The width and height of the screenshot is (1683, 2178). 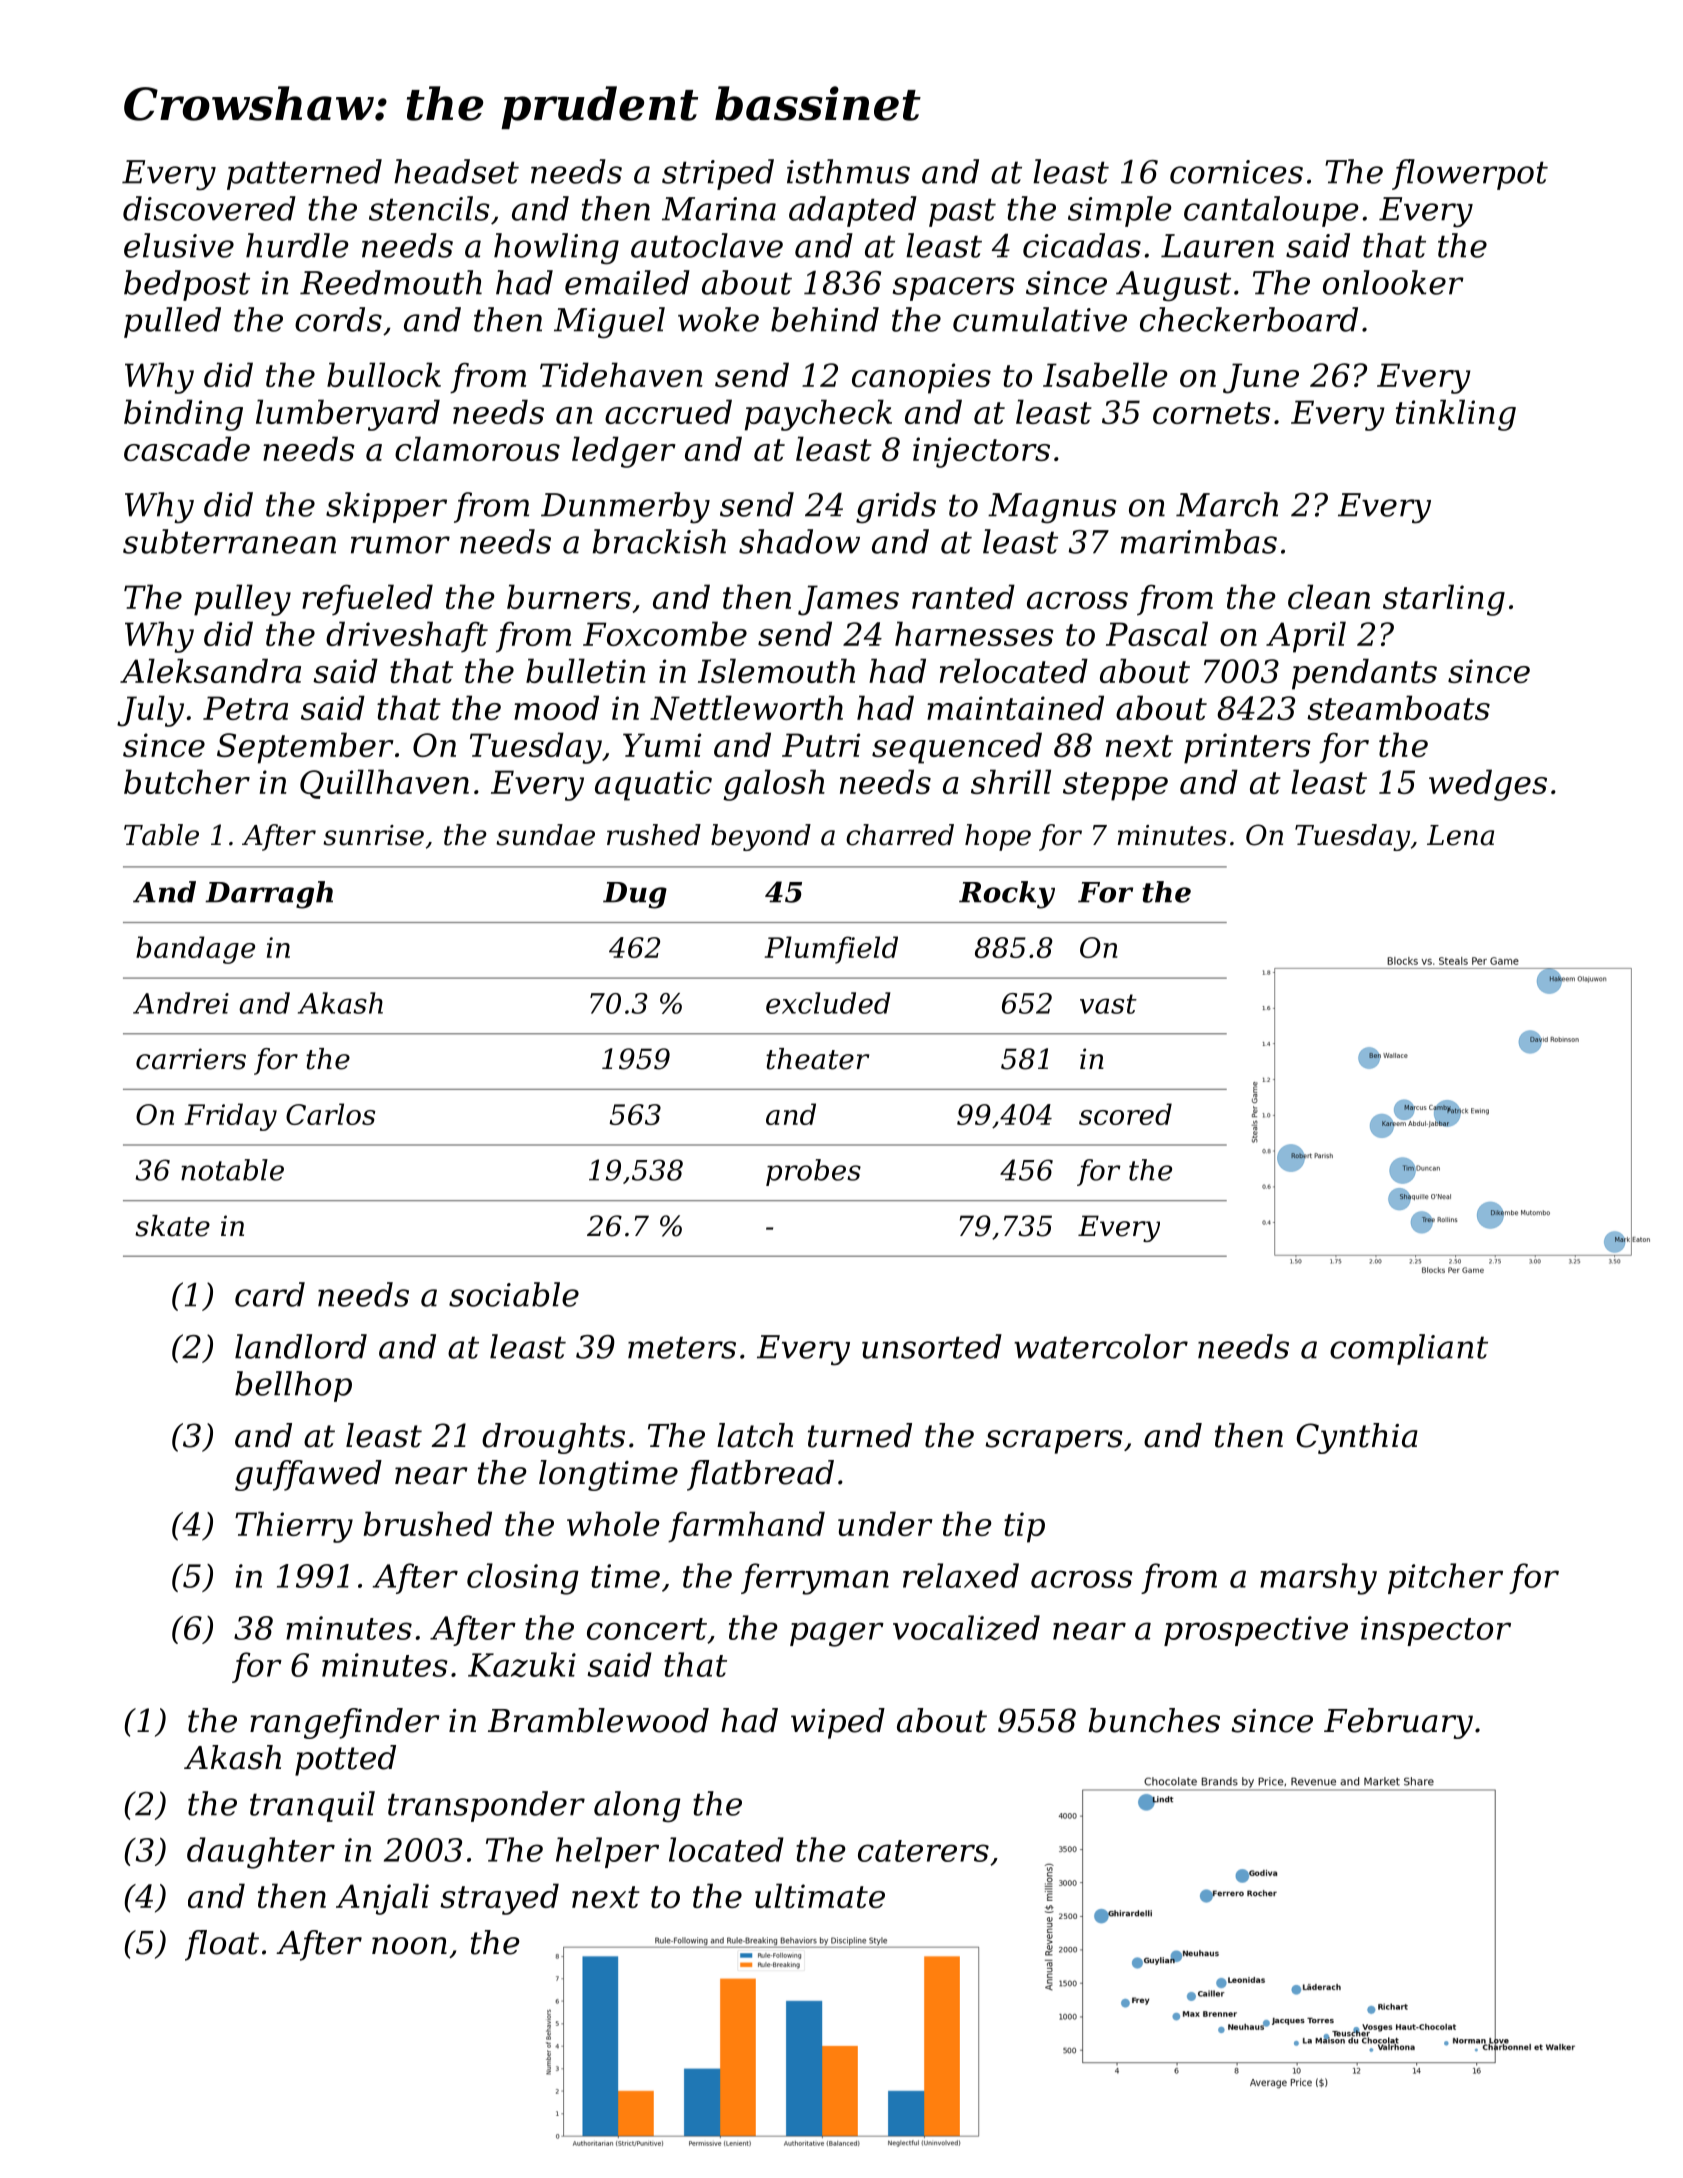 What do you see at coordinates (1470, 174) in the screenshot?
I see `flowerpot` at bounding box center [1470, 174].
